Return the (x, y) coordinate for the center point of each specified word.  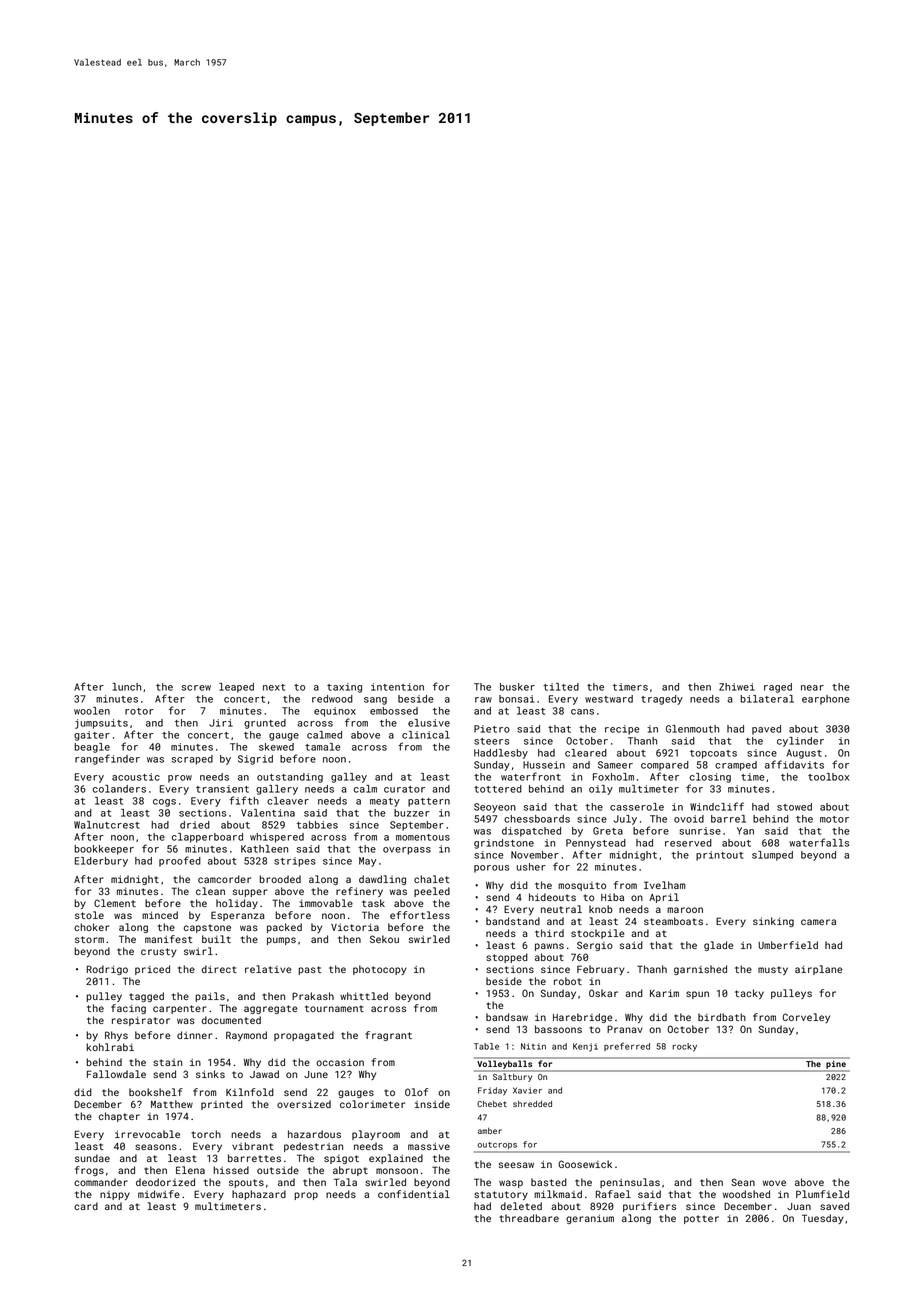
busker (517, 687)
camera (818, 922)
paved (766, 730)
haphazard (259, 1195)
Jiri (221, 723)
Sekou (384, 939)
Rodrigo (107, 970)
